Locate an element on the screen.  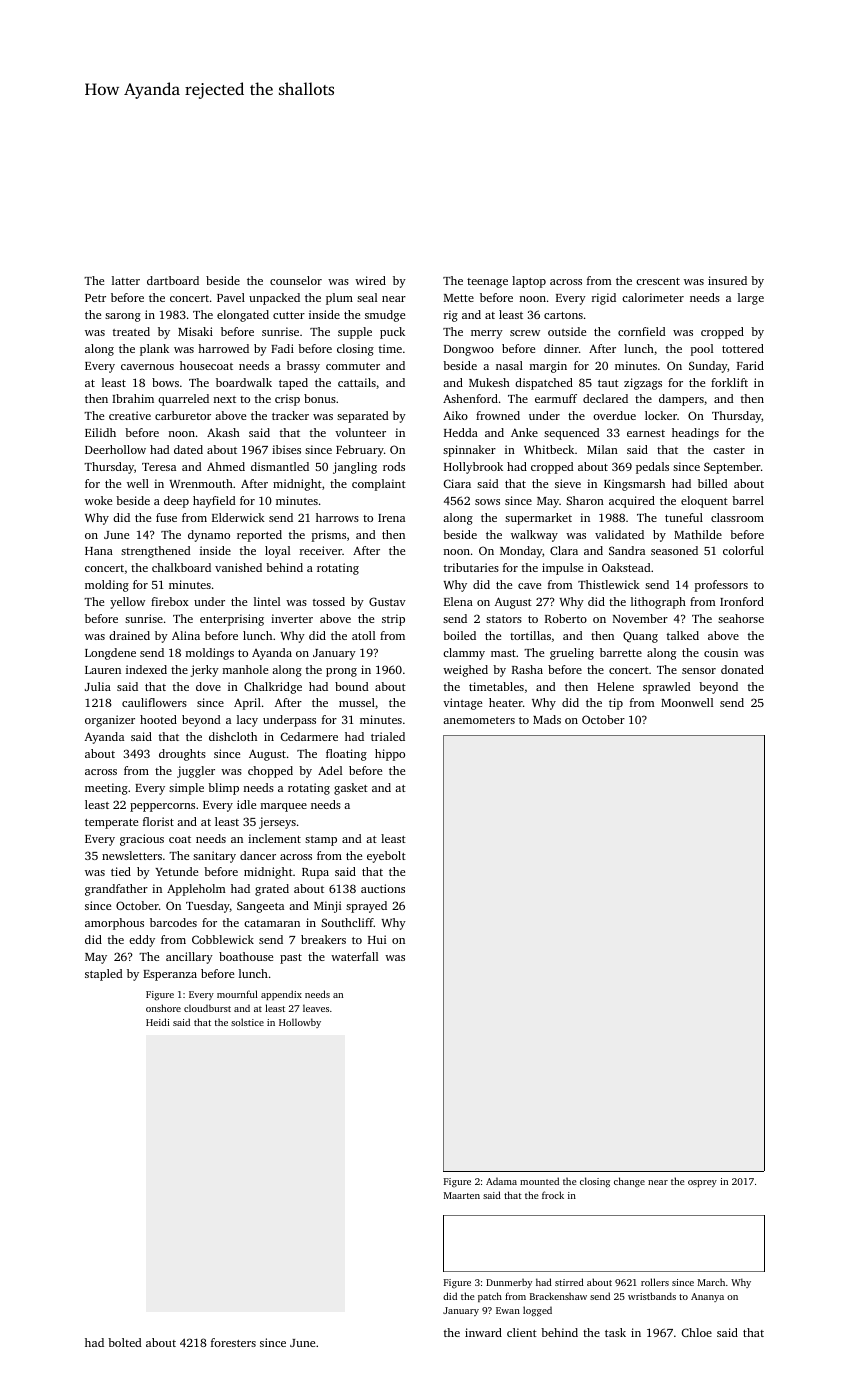
tuneful is located at coordinates (684, 517).
